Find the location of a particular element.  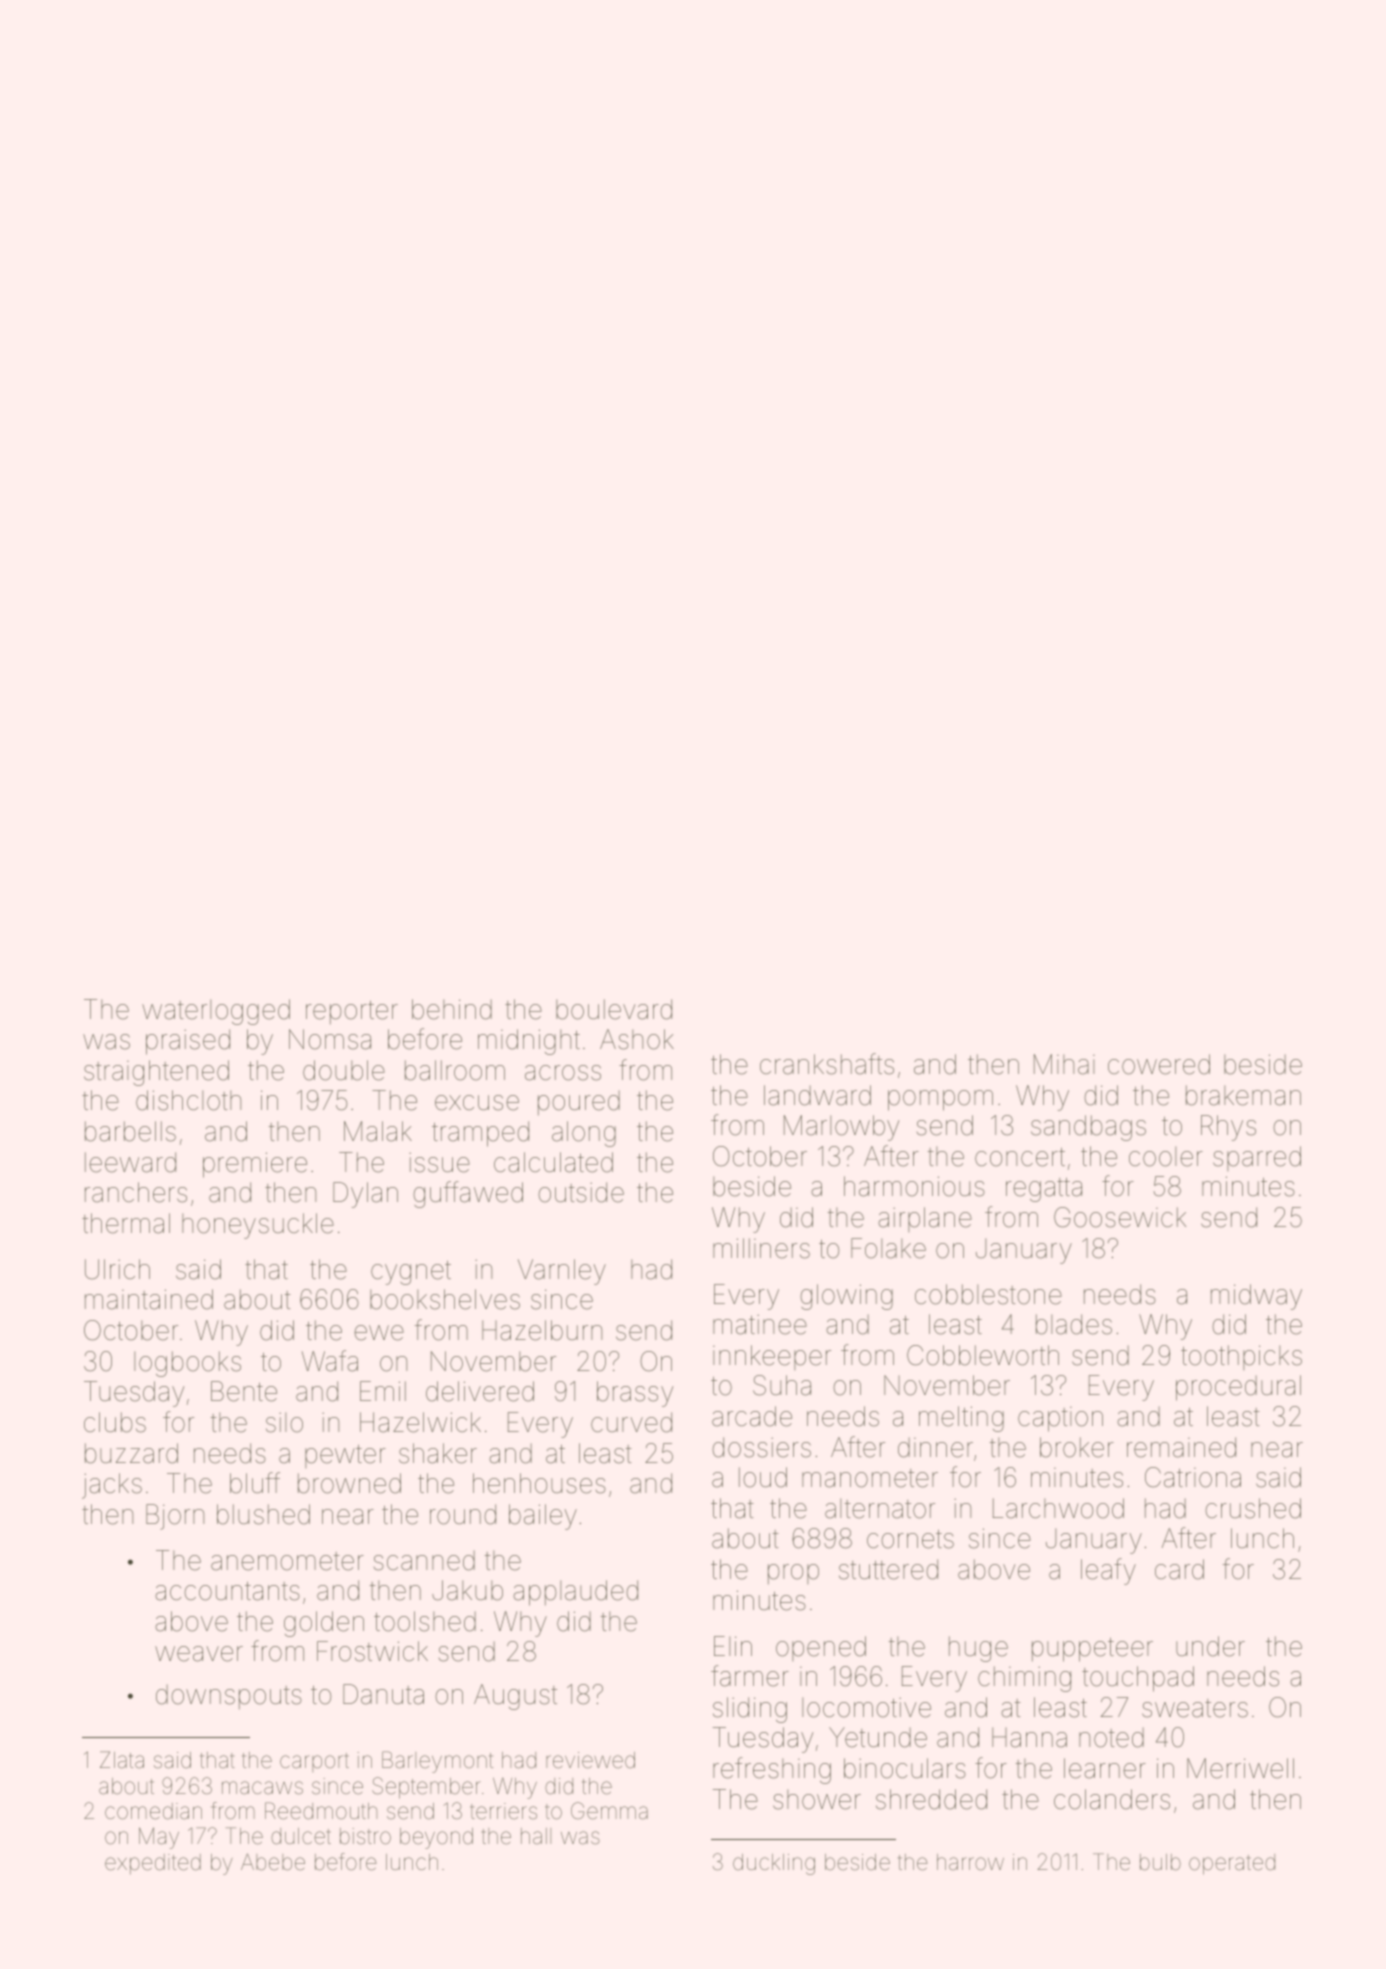

Hazelburn is located at coordinates (542, 1330).
